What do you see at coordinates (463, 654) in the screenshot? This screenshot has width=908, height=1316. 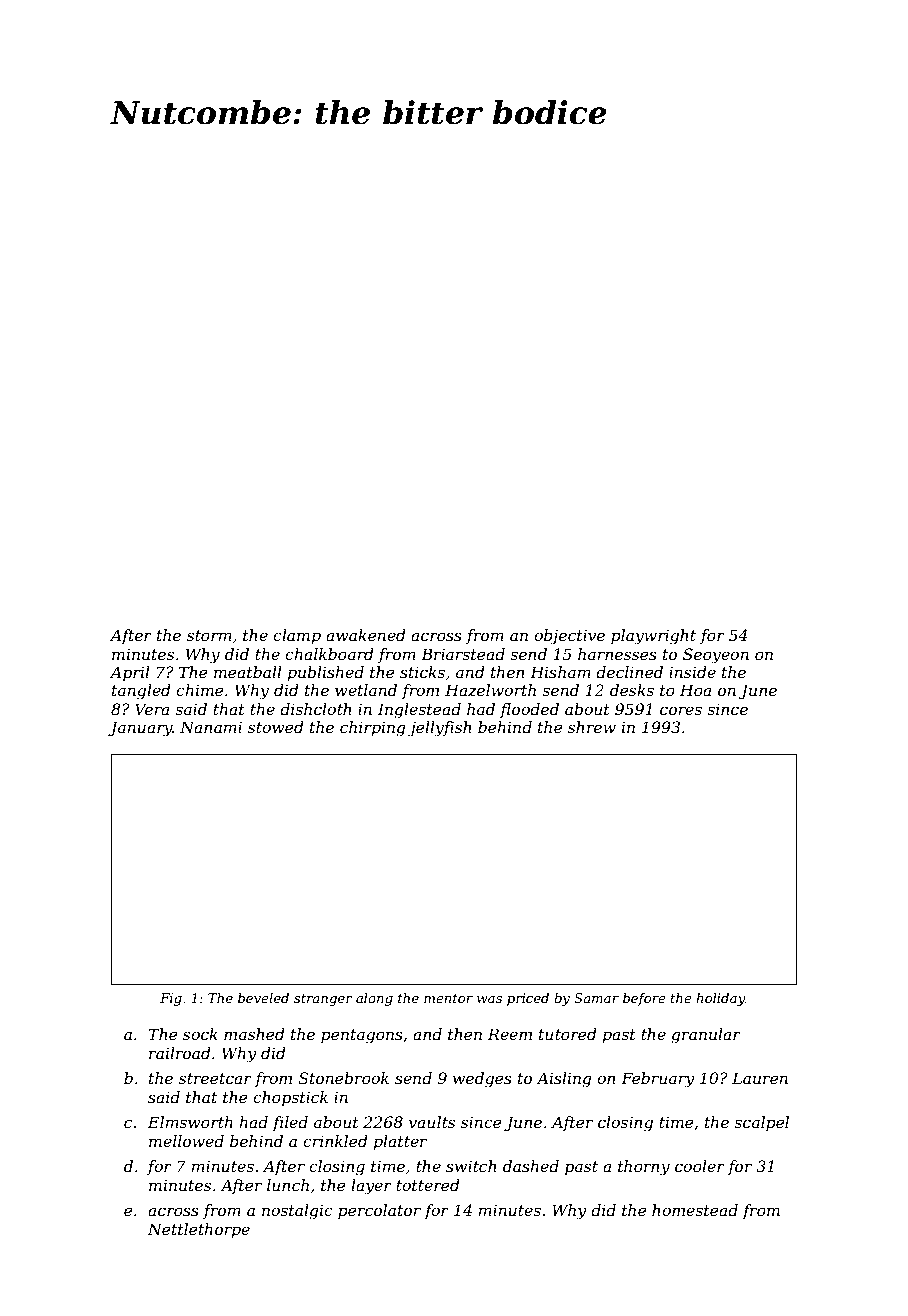 I see `Briarstead` at bounding box center [463, 654].
